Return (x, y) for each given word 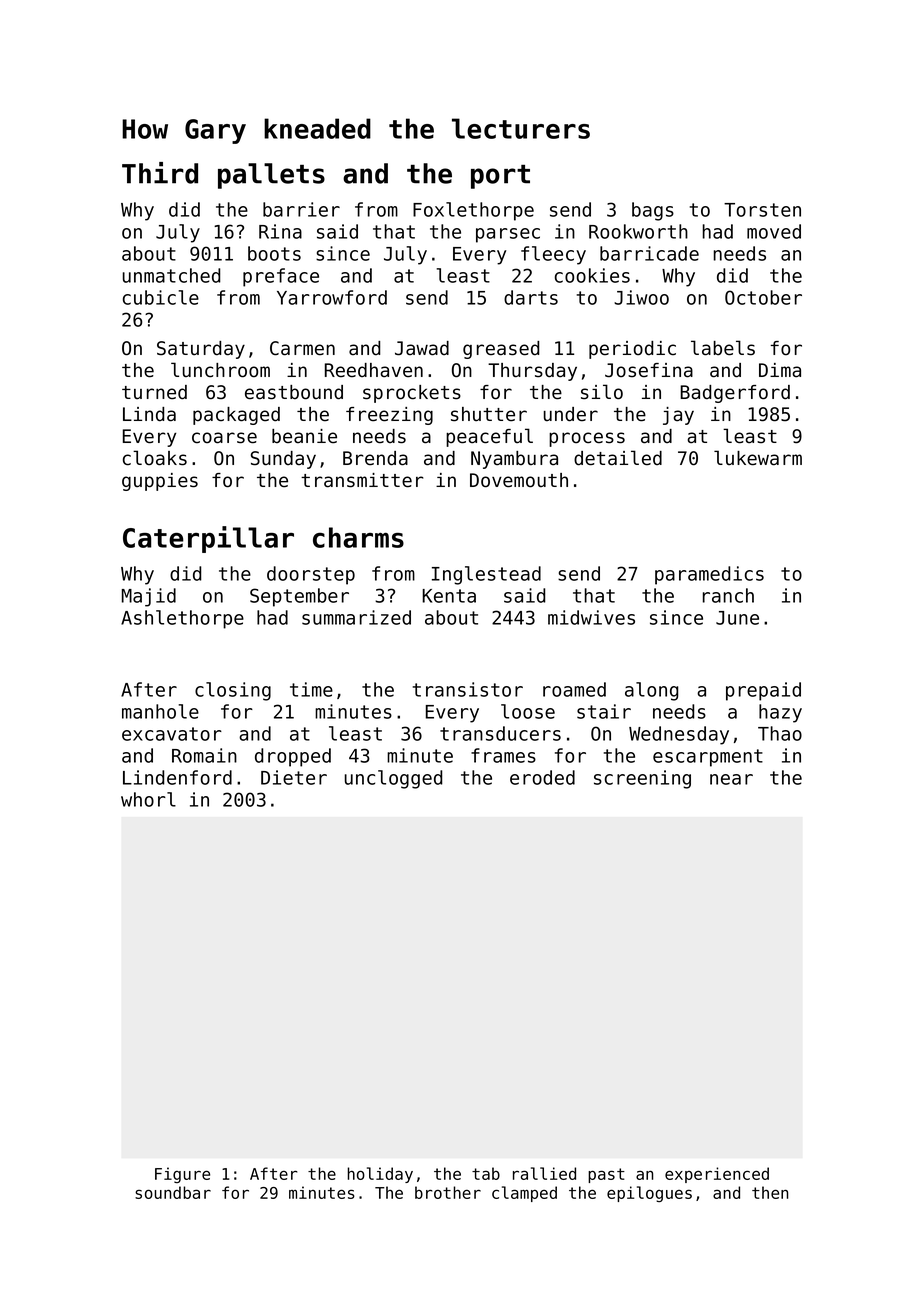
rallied (544, 1173)
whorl (148, 799)
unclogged (394, 779)
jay (678, 416)
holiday (380, 1175)
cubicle (161, 297)
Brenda (375, 458)
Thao (780, 733)
